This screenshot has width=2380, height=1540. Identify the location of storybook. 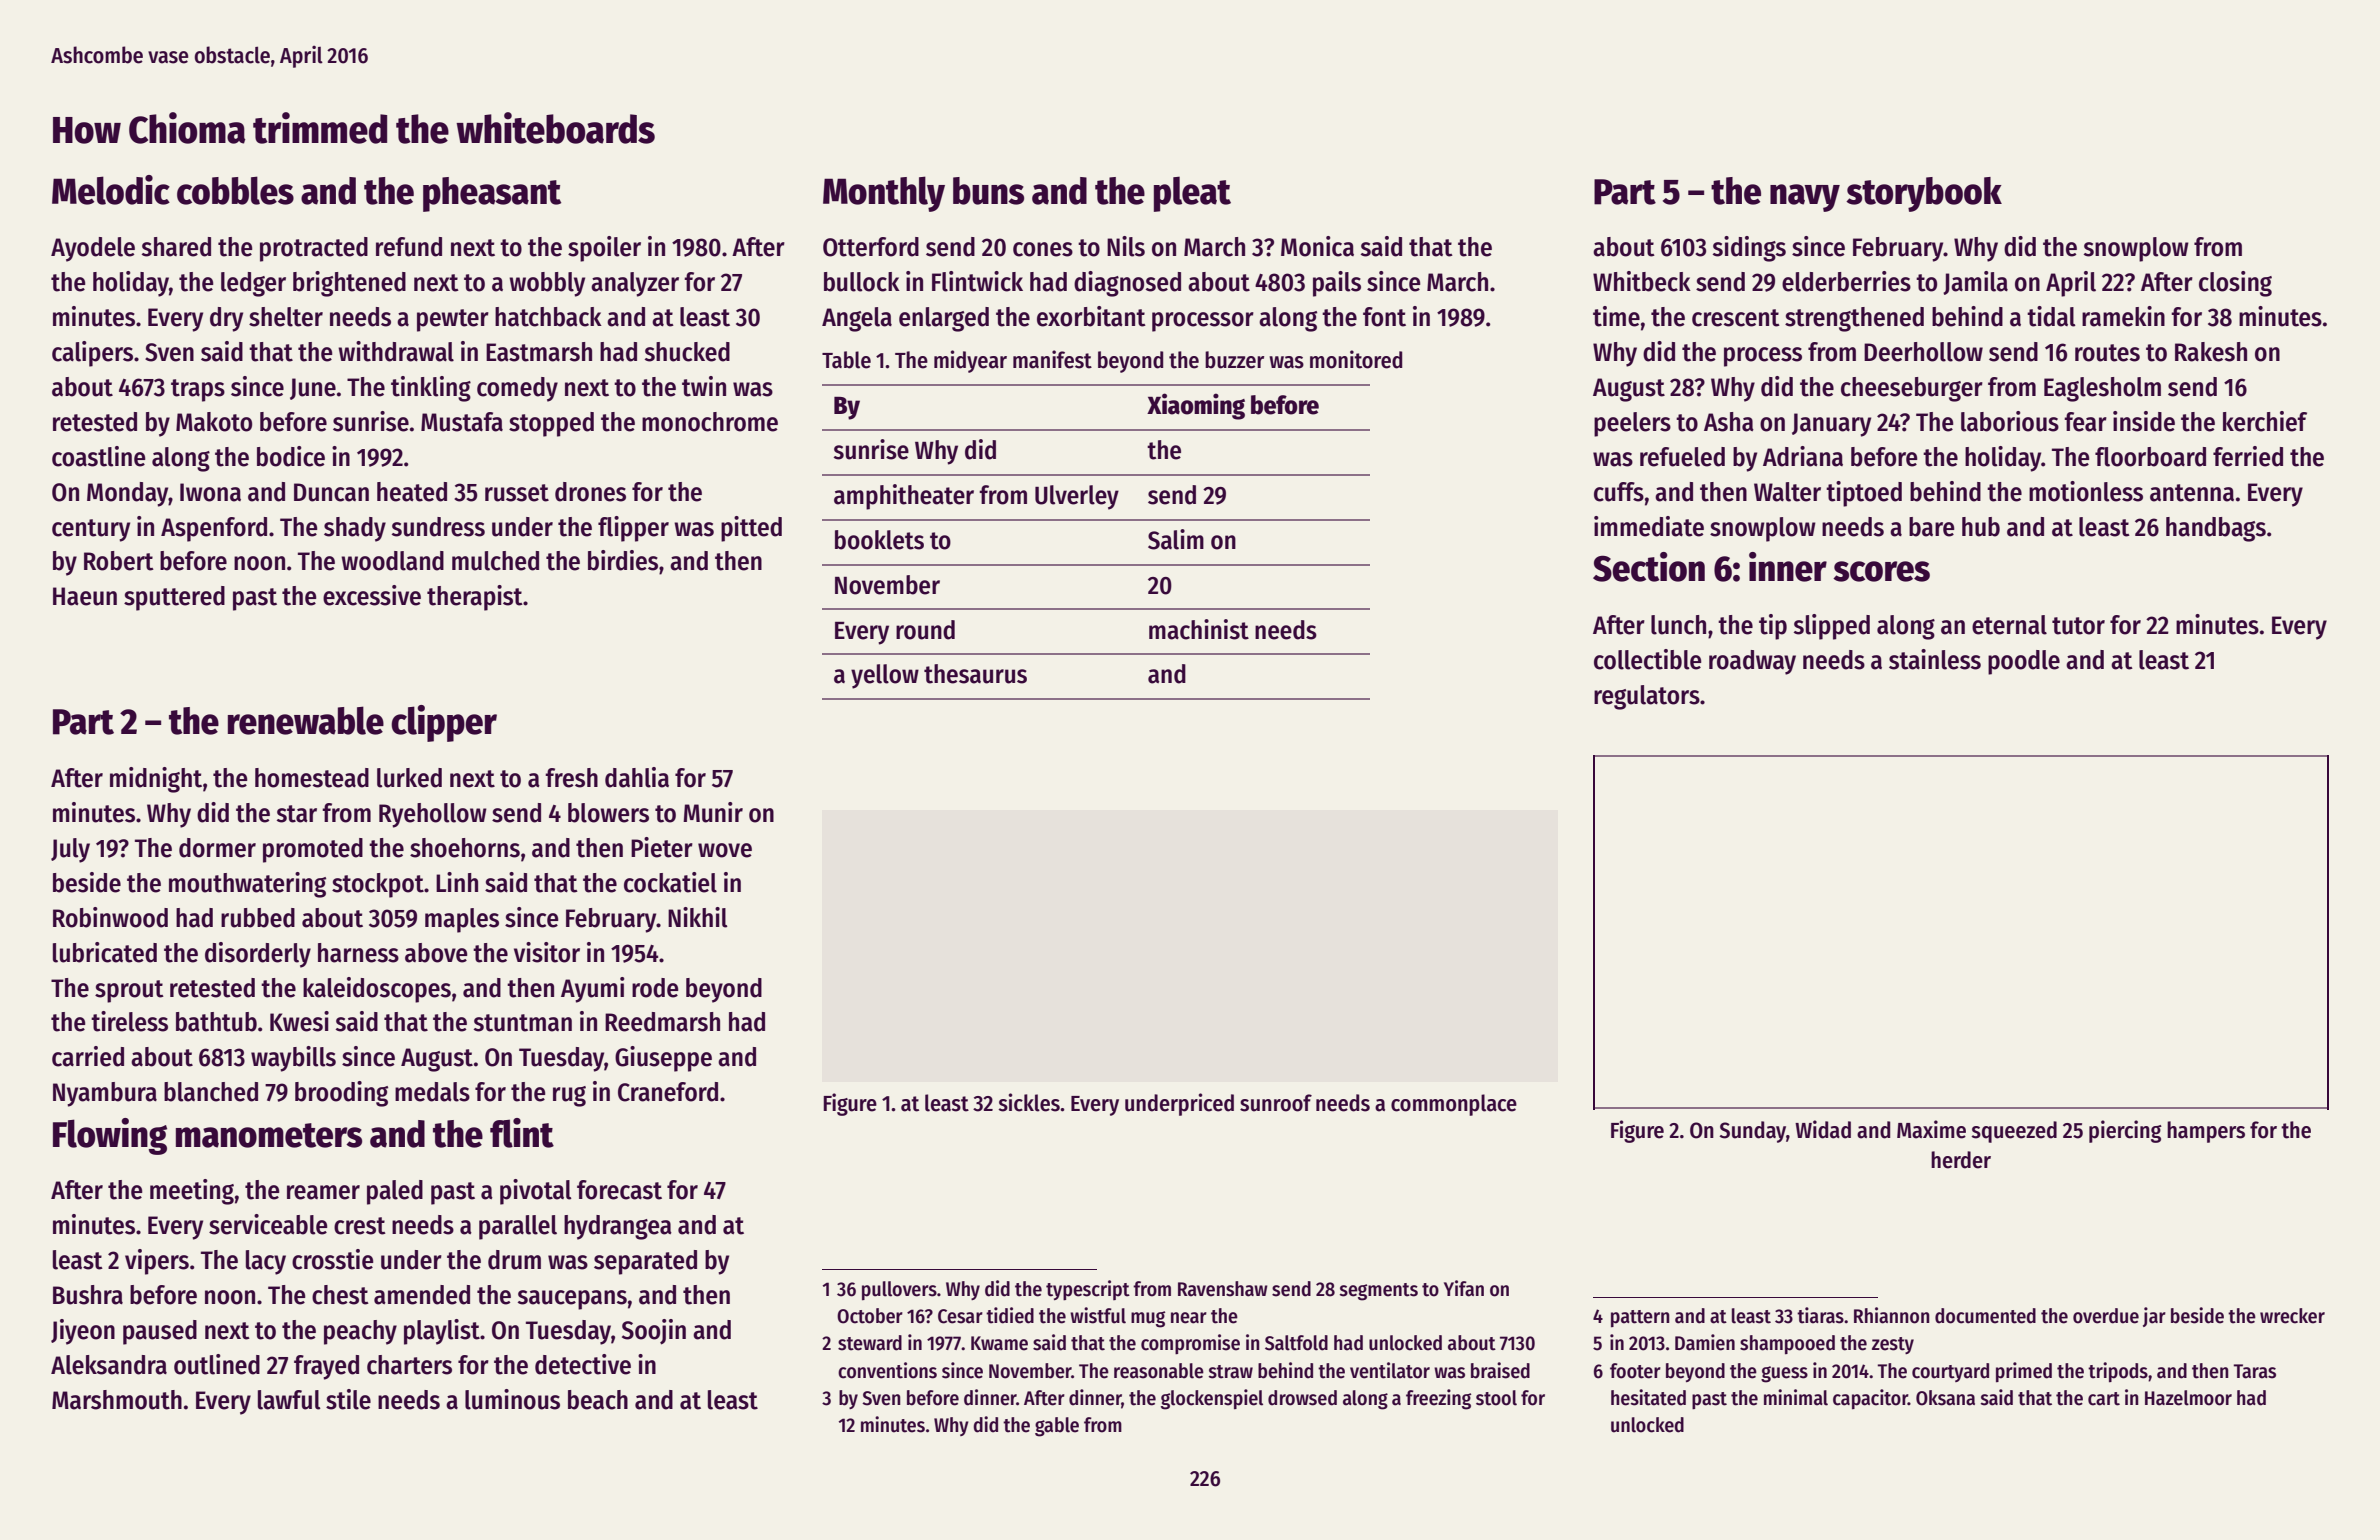
(1924, 194).
